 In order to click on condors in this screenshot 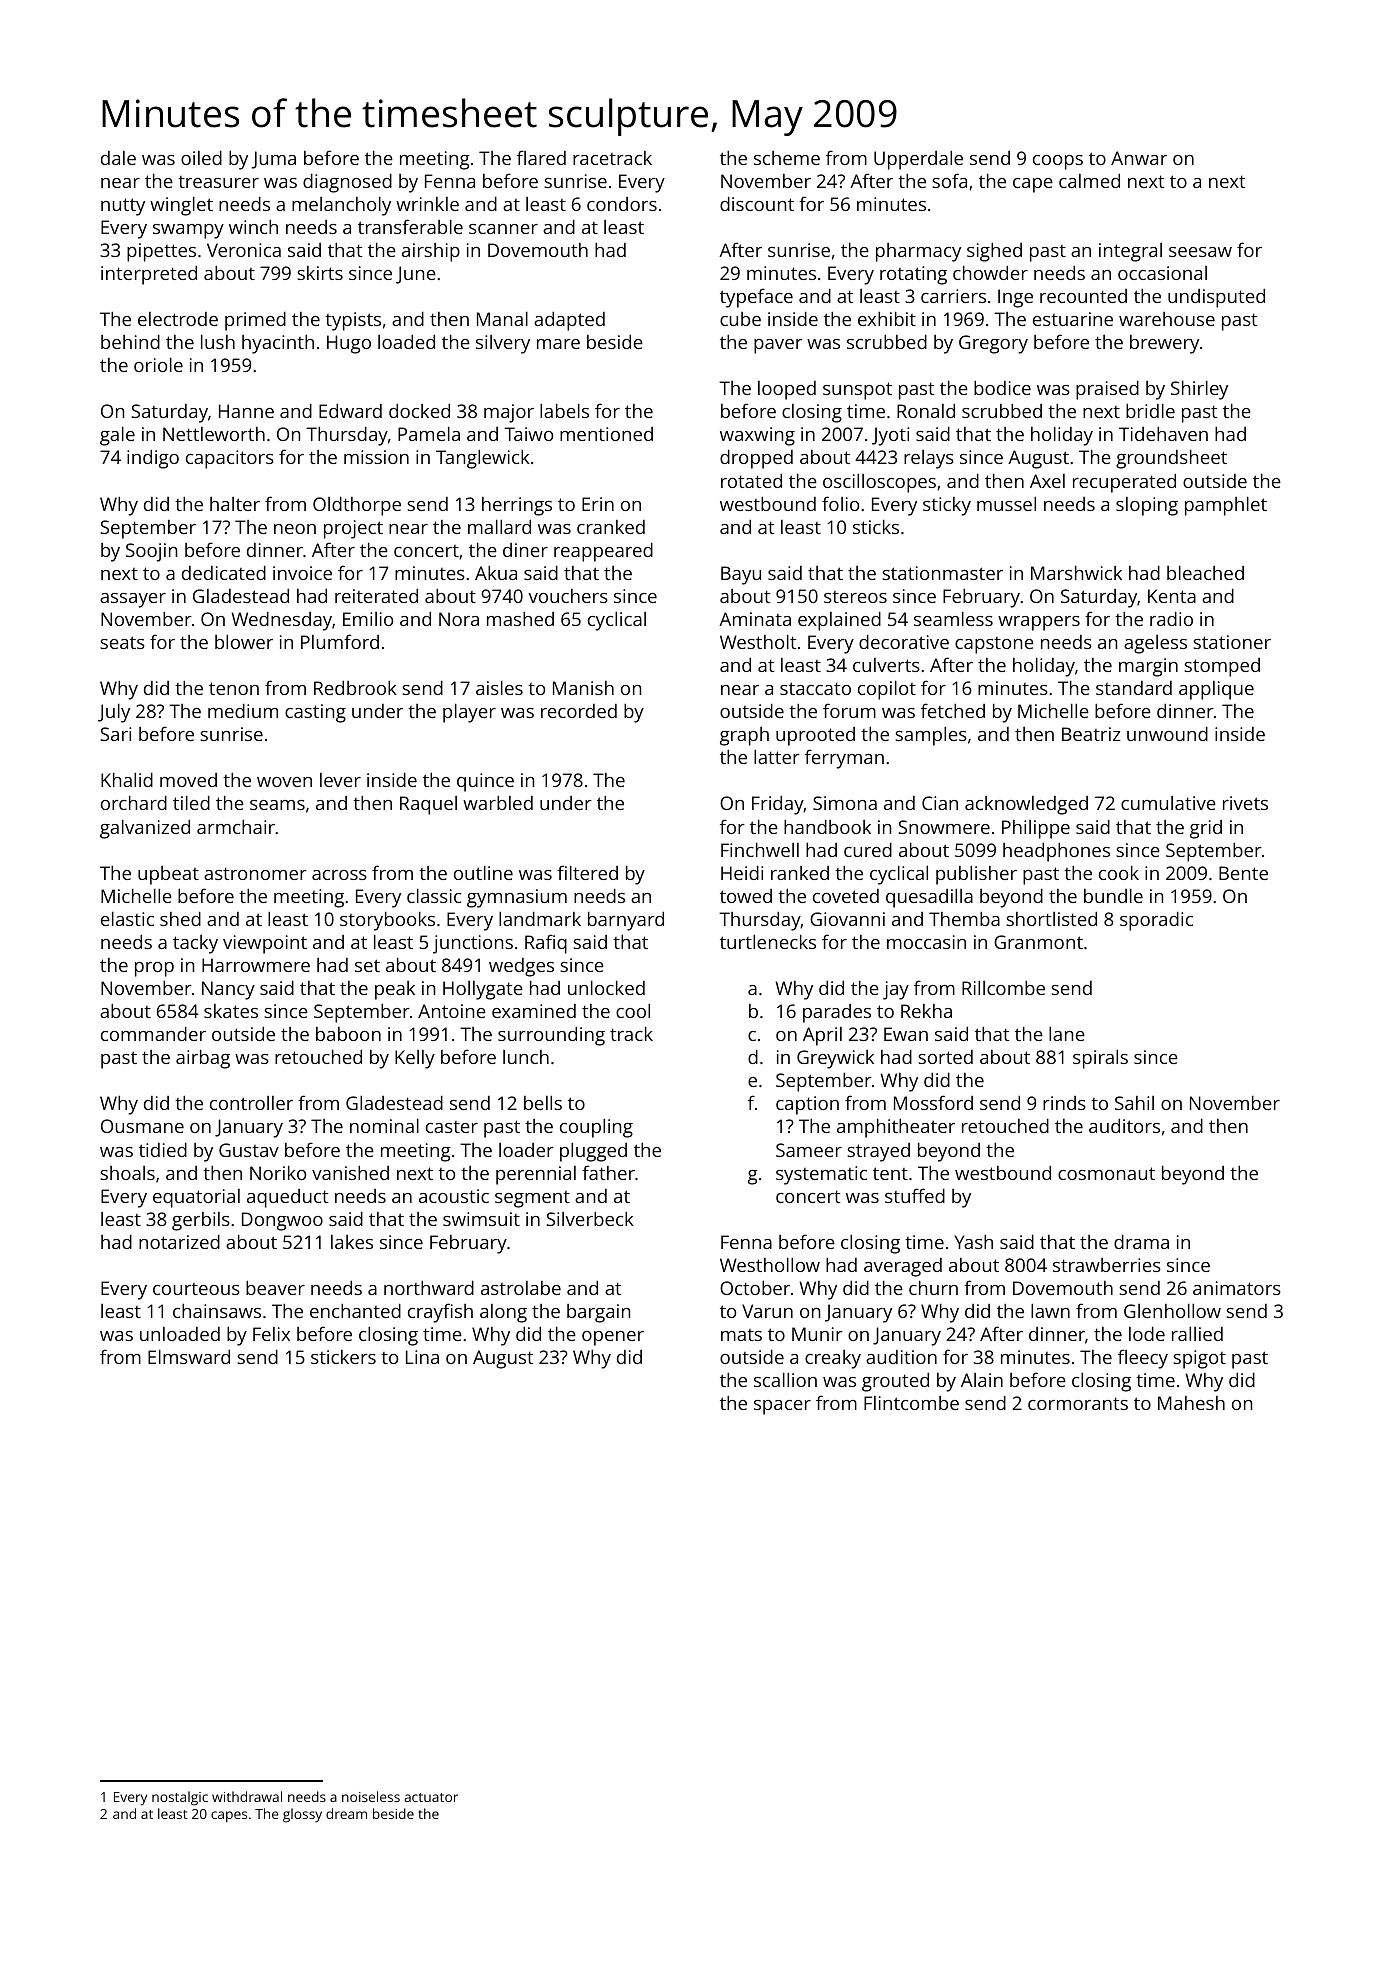, I will do `click(622, 204)`.
